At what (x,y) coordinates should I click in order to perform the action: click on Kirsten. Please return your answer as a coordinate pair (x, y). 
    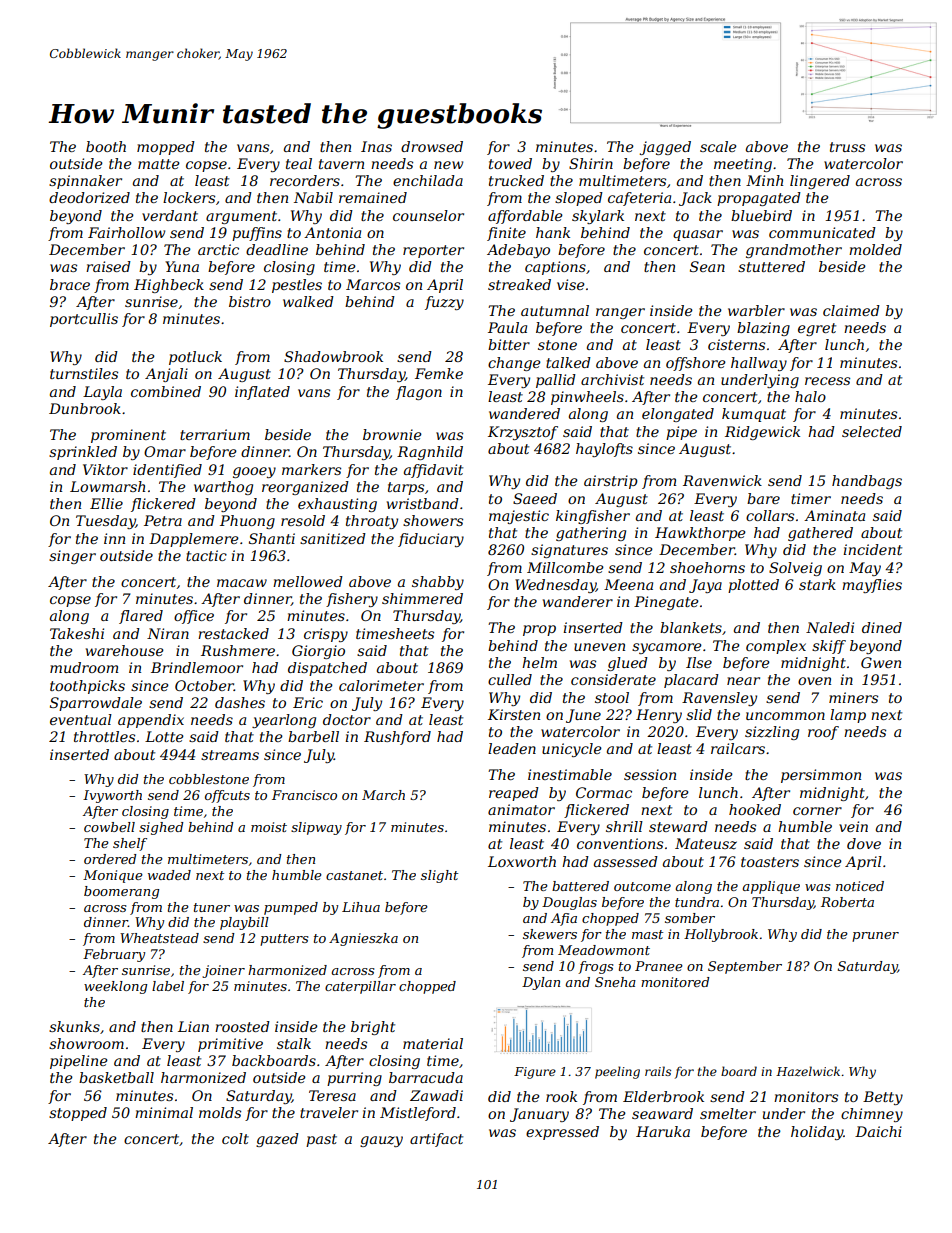
    Looking at the image, I should click on (514, 714).
